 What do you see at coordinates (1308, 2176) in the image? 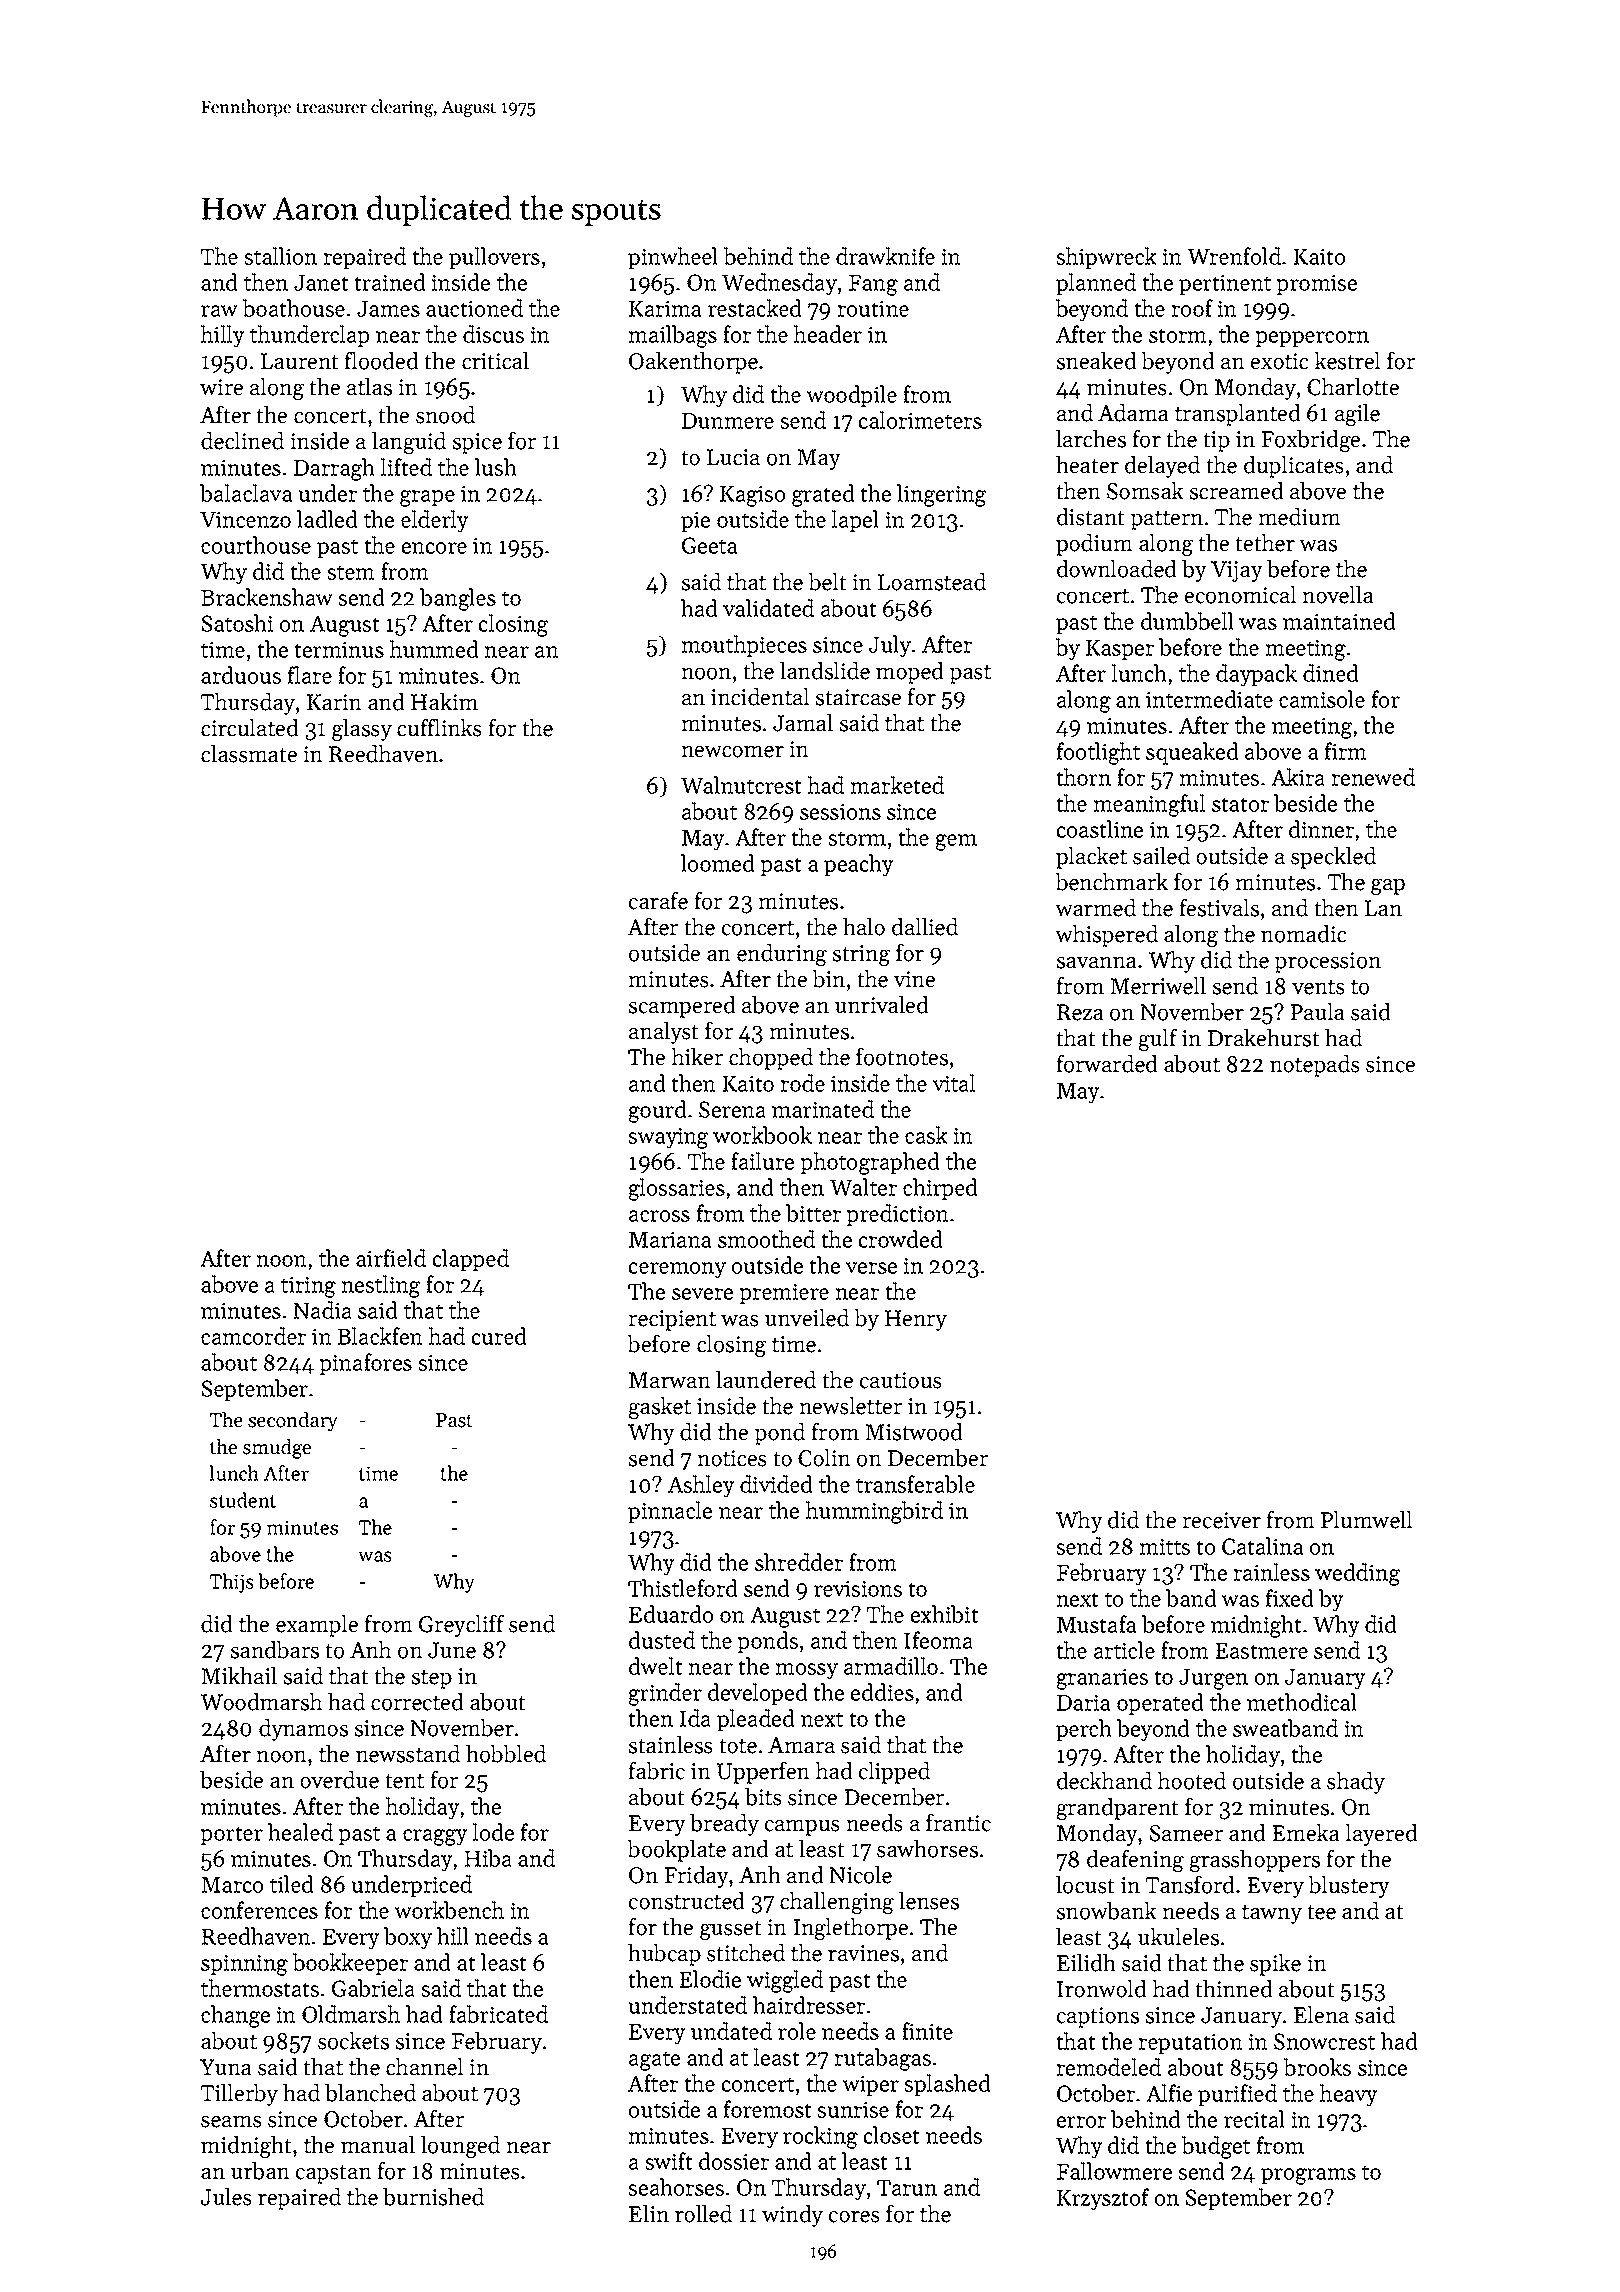
I see `programs` at bounding box center [1308, 2176].
